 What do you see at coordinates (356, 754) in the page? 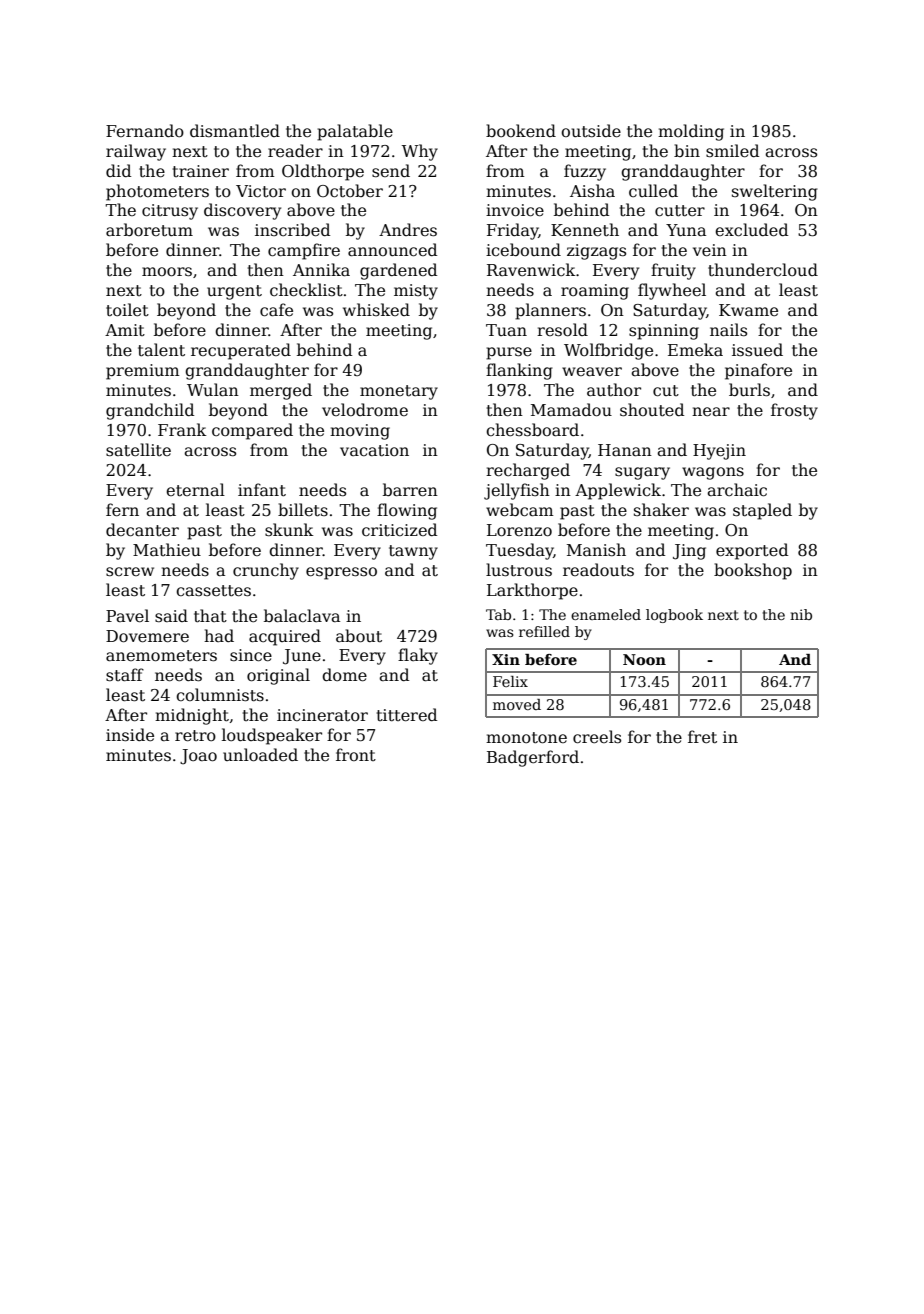
I see `front` at bounding box center [356, 754].
